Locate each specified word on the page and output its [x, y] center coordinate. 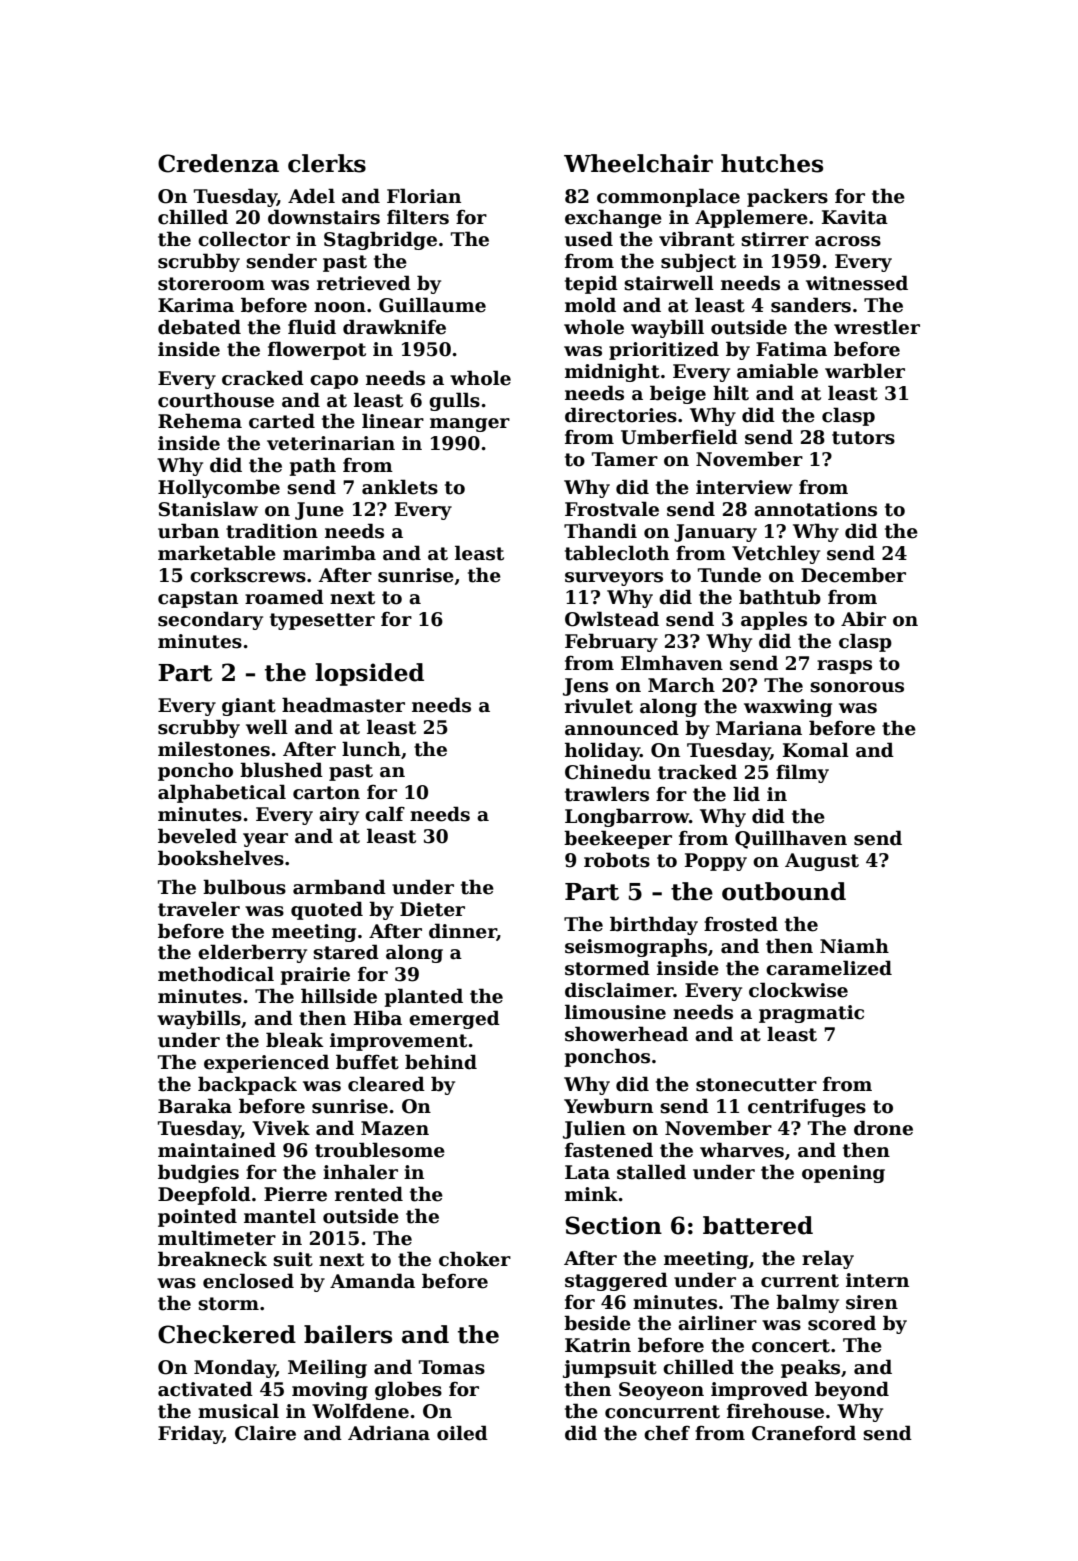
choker [475, 1259]
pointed [197, 1217]
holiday [602, 751]
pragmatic [811, 1014]
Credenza [218, 163]
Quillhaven [791, 839]
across [848, 241]
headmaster [343, 705]
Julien [594, 1129]
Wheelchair [638, 163]
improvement [398, 1042]
